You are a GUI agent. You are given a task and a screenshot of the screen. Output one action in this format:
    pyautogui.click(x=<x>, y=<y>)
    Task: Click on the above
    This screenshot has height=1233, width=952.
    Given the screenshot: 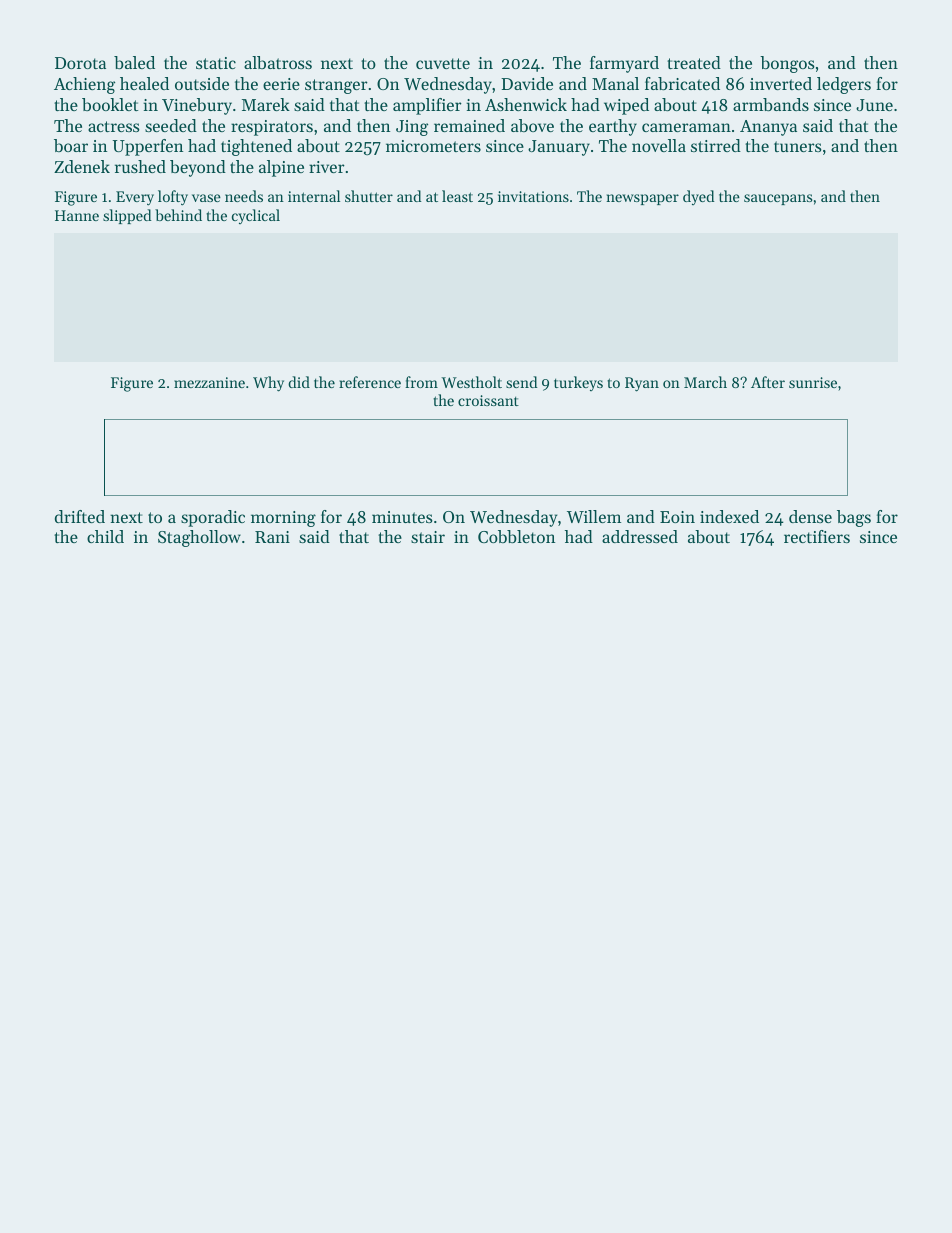 What is the action you would take?
    pyautogui.click(x=532, y=125)
